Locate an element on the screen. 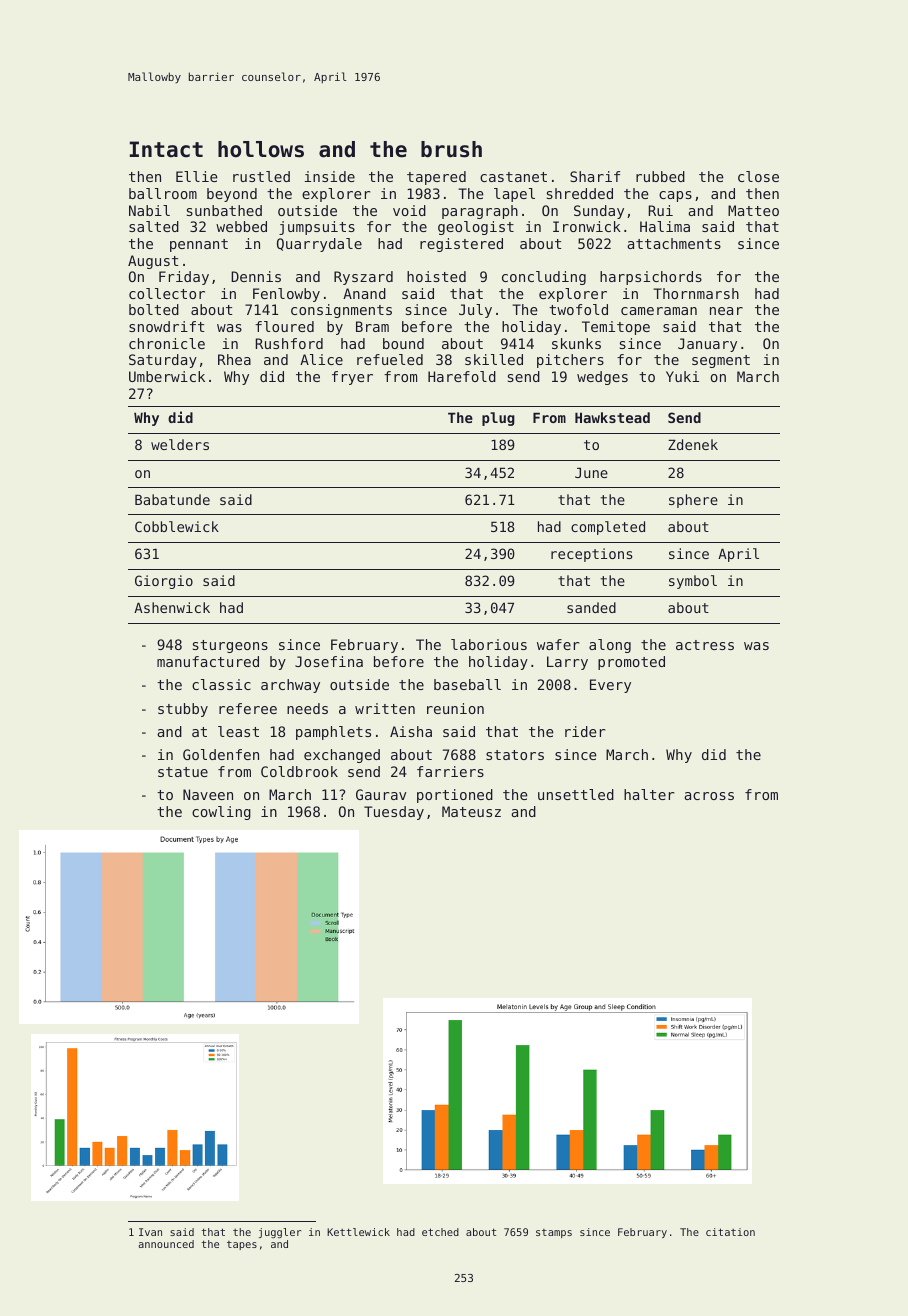  citation is located at coordinates (730, 1232).
